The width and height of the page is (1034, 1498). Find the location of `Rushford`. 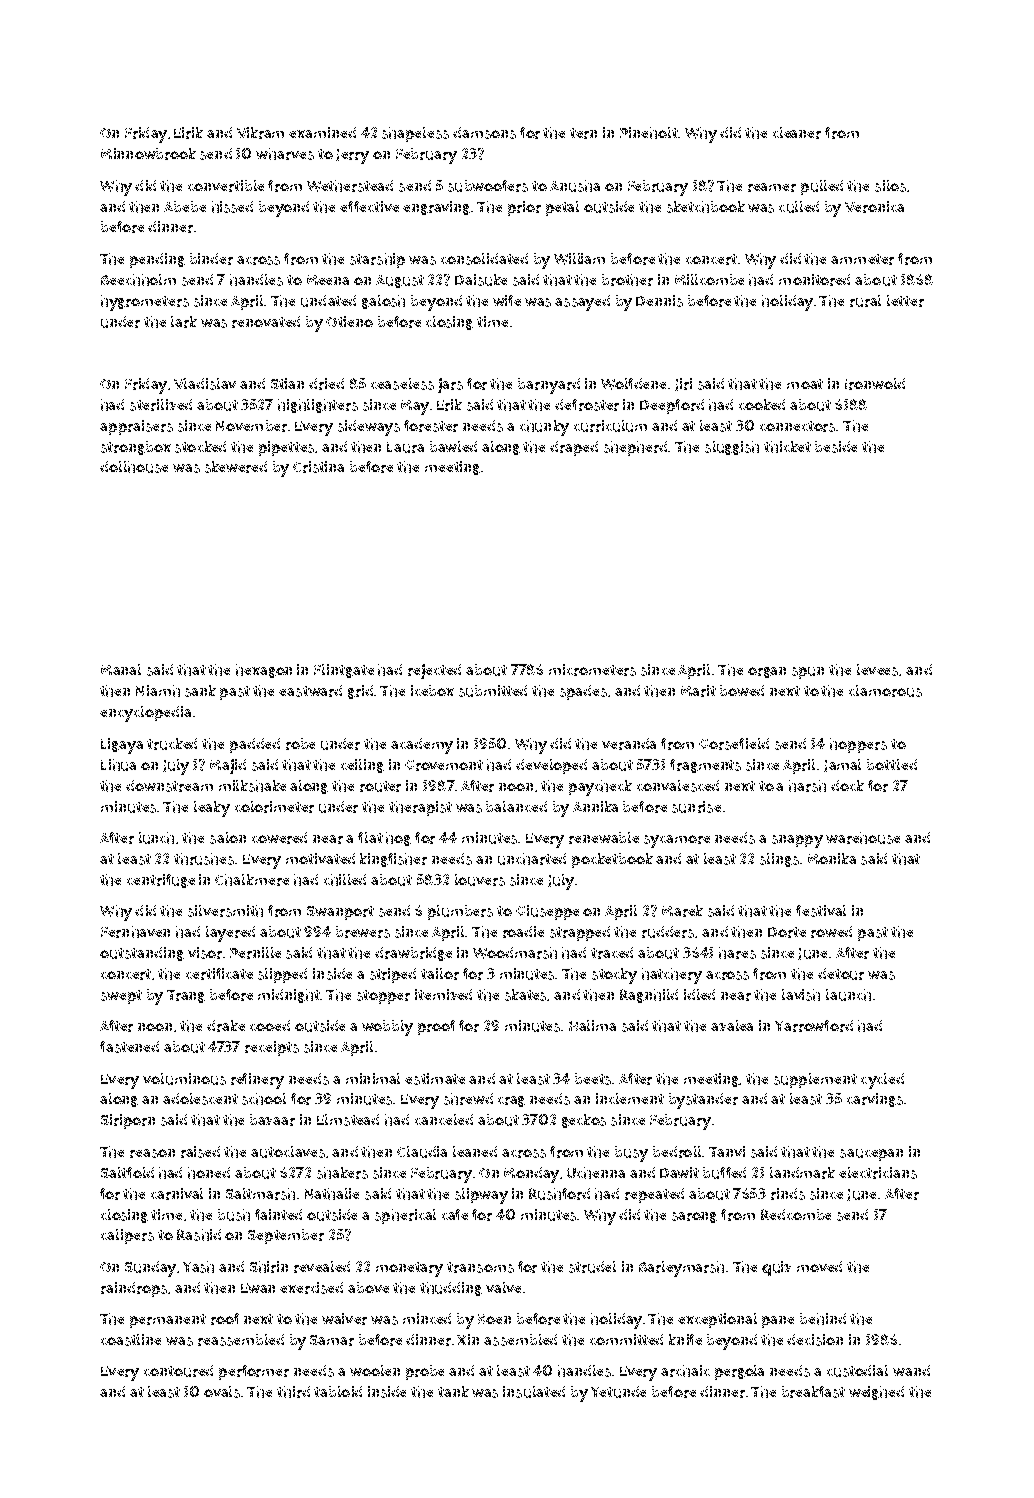

Rushford is located at coordinates (559, 1194).
